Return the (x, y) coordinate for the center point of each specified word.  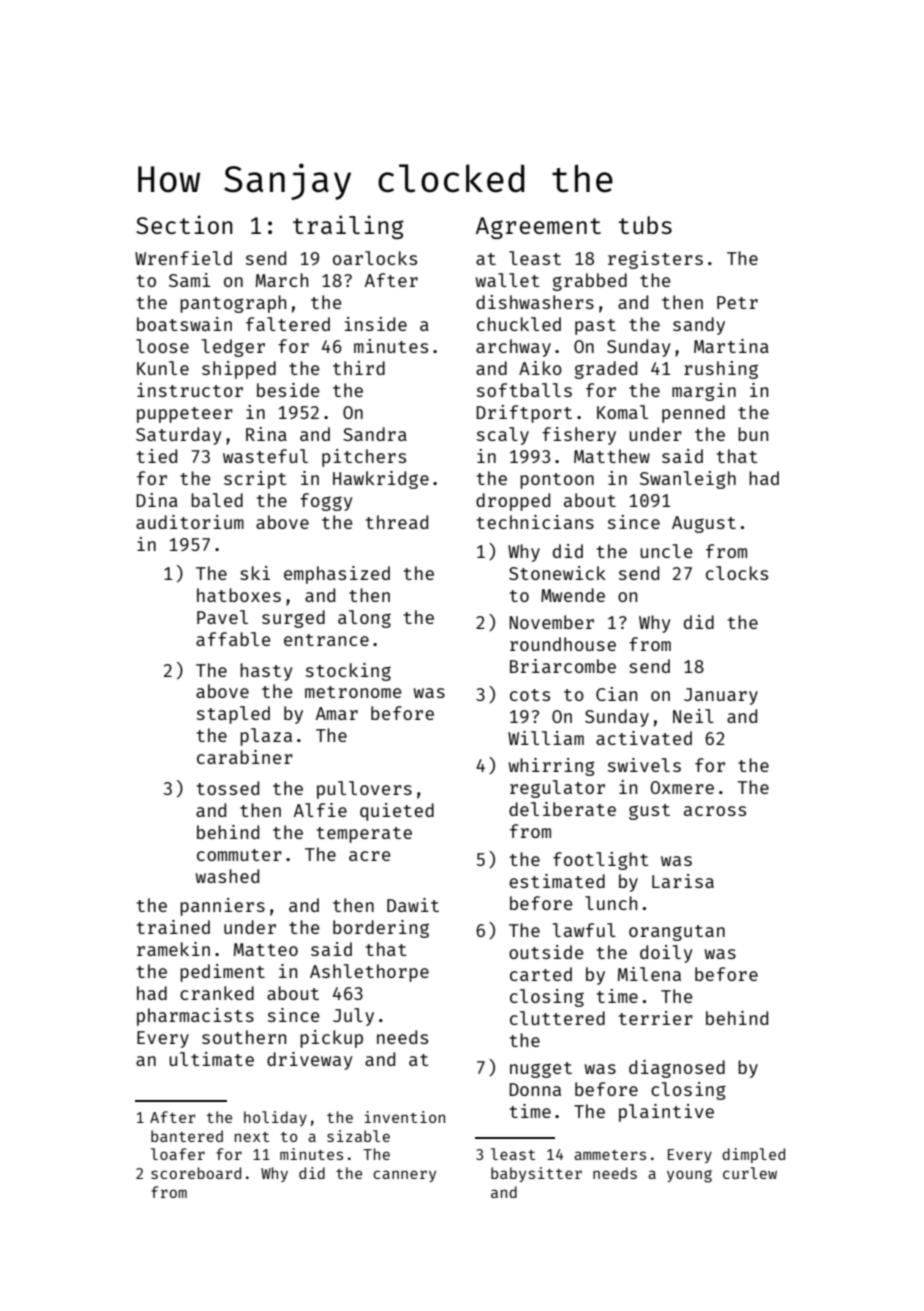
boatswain (184, 324)
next (252, 1137)
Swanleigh (688, 480)
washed (227, 876)
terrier (656, 1018)
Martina (731, 346)
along (364, 619)
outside (546, 952)
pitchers (364, 458)
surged (293, 619)
